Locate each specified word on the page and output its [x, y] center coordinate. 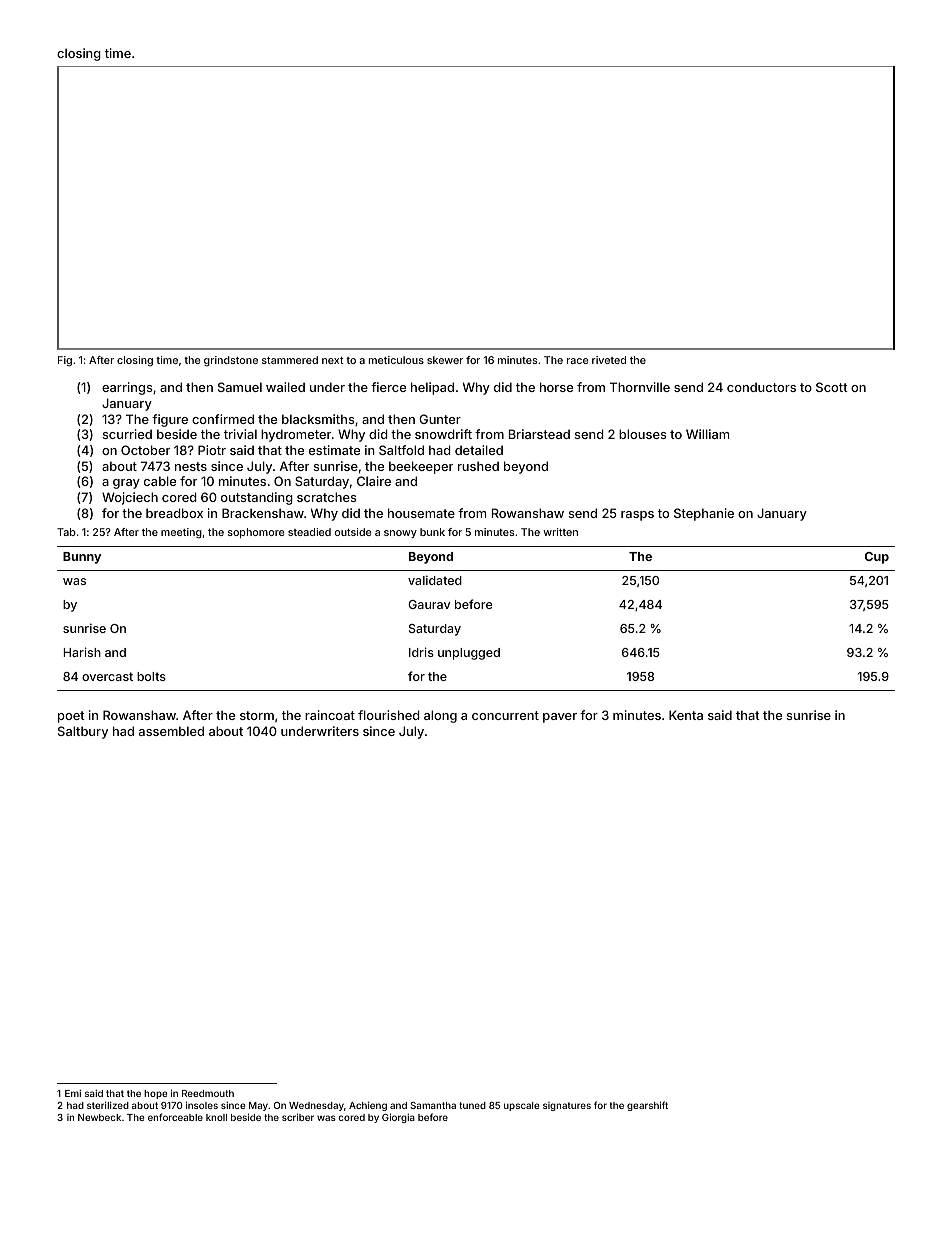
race [577, 361]
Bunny [82, 558]
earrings [127, 388]
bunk [432, 532]
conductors [761, 387]
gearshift [647, 1106]
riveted [609, 360]
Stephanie [704, 514]
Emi [73, 1093]
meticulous [396, 360]
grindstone [231, 361]
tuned [472, 1105]
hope [155, 1094]
